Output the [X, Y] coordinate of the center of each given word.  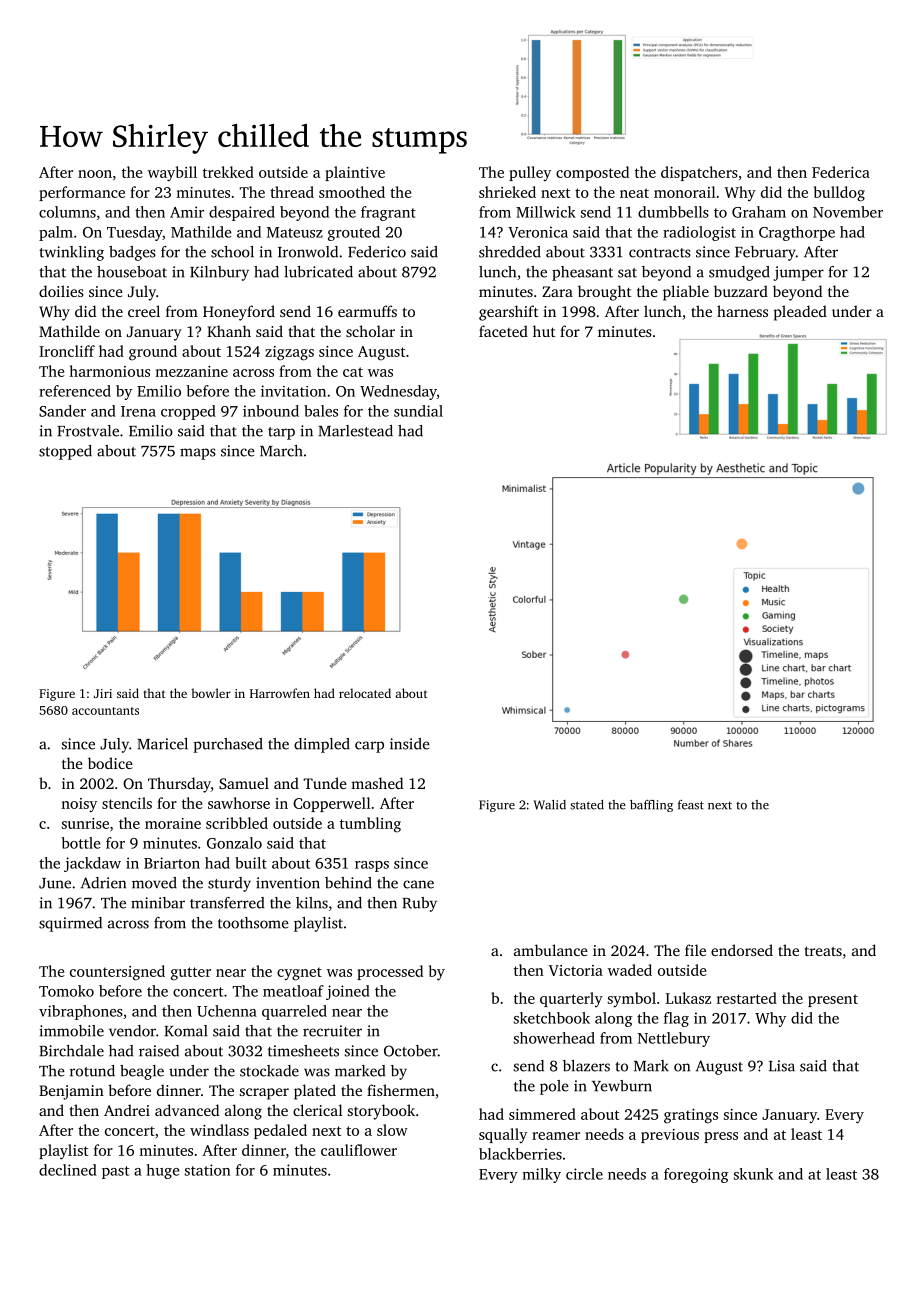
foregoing [696, 1175]
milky [542, 1175]
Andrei [127, 1110]
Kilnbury [219, 273]
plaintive [355, 173]
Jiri [103, 693]
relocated [365, 693]
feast [691, 805]
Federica [841, 172]
